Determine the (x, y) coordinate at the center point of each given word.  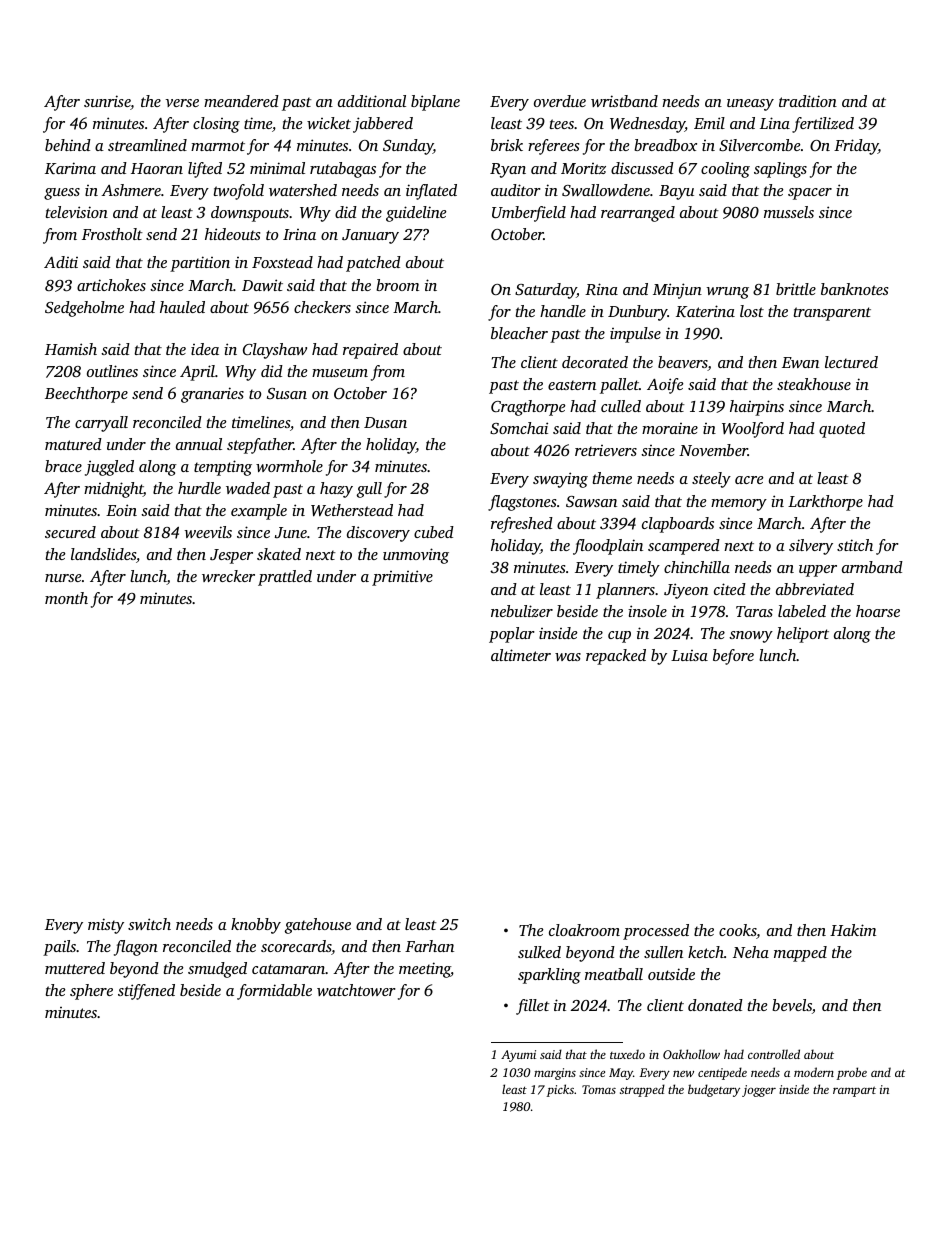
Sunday (408, 147)
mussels (789, 212)
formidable (274, 992)
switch (149, 924)
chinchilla (697, 567)
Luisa (689, 655)
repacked (616, 657)
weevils (208, 532)
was (568, 657)
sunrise (107, 102)
